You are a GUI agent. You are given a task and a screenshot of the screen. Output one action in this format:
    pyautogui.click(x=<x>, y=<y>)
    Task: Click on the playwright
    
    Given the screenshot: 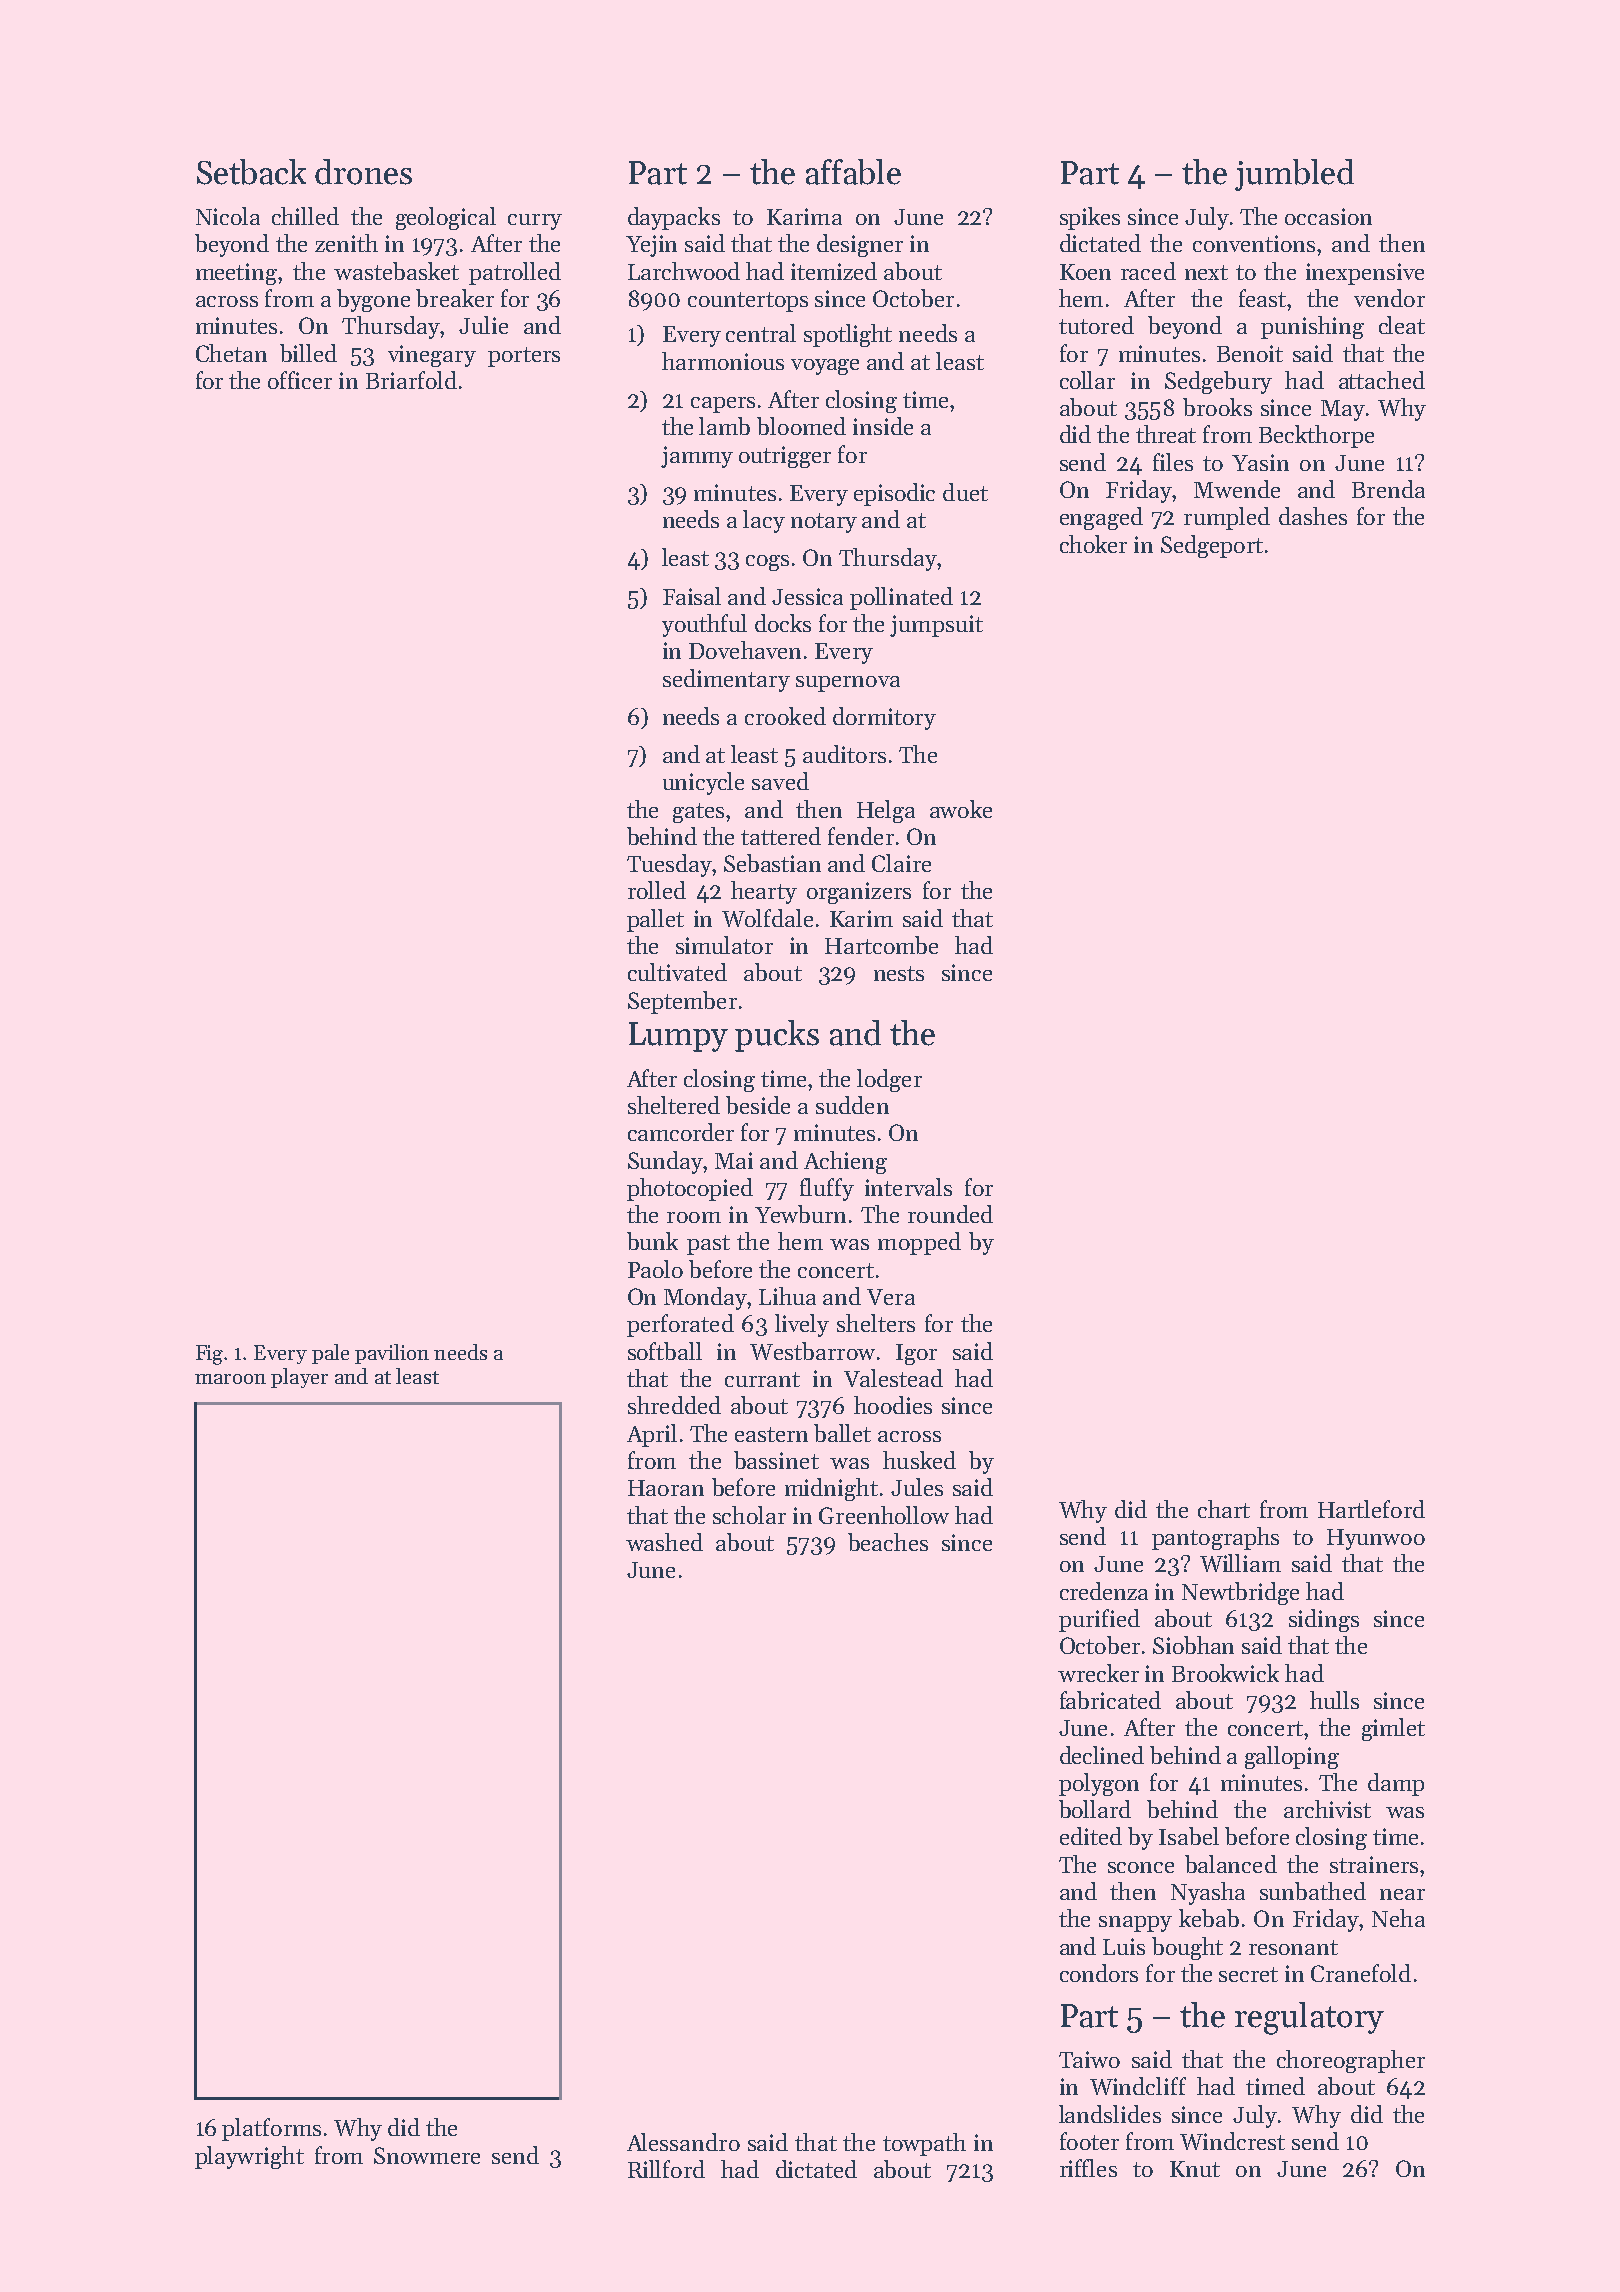 What is the action you would take?
    pyautogui.click(x=249, y=2157)
